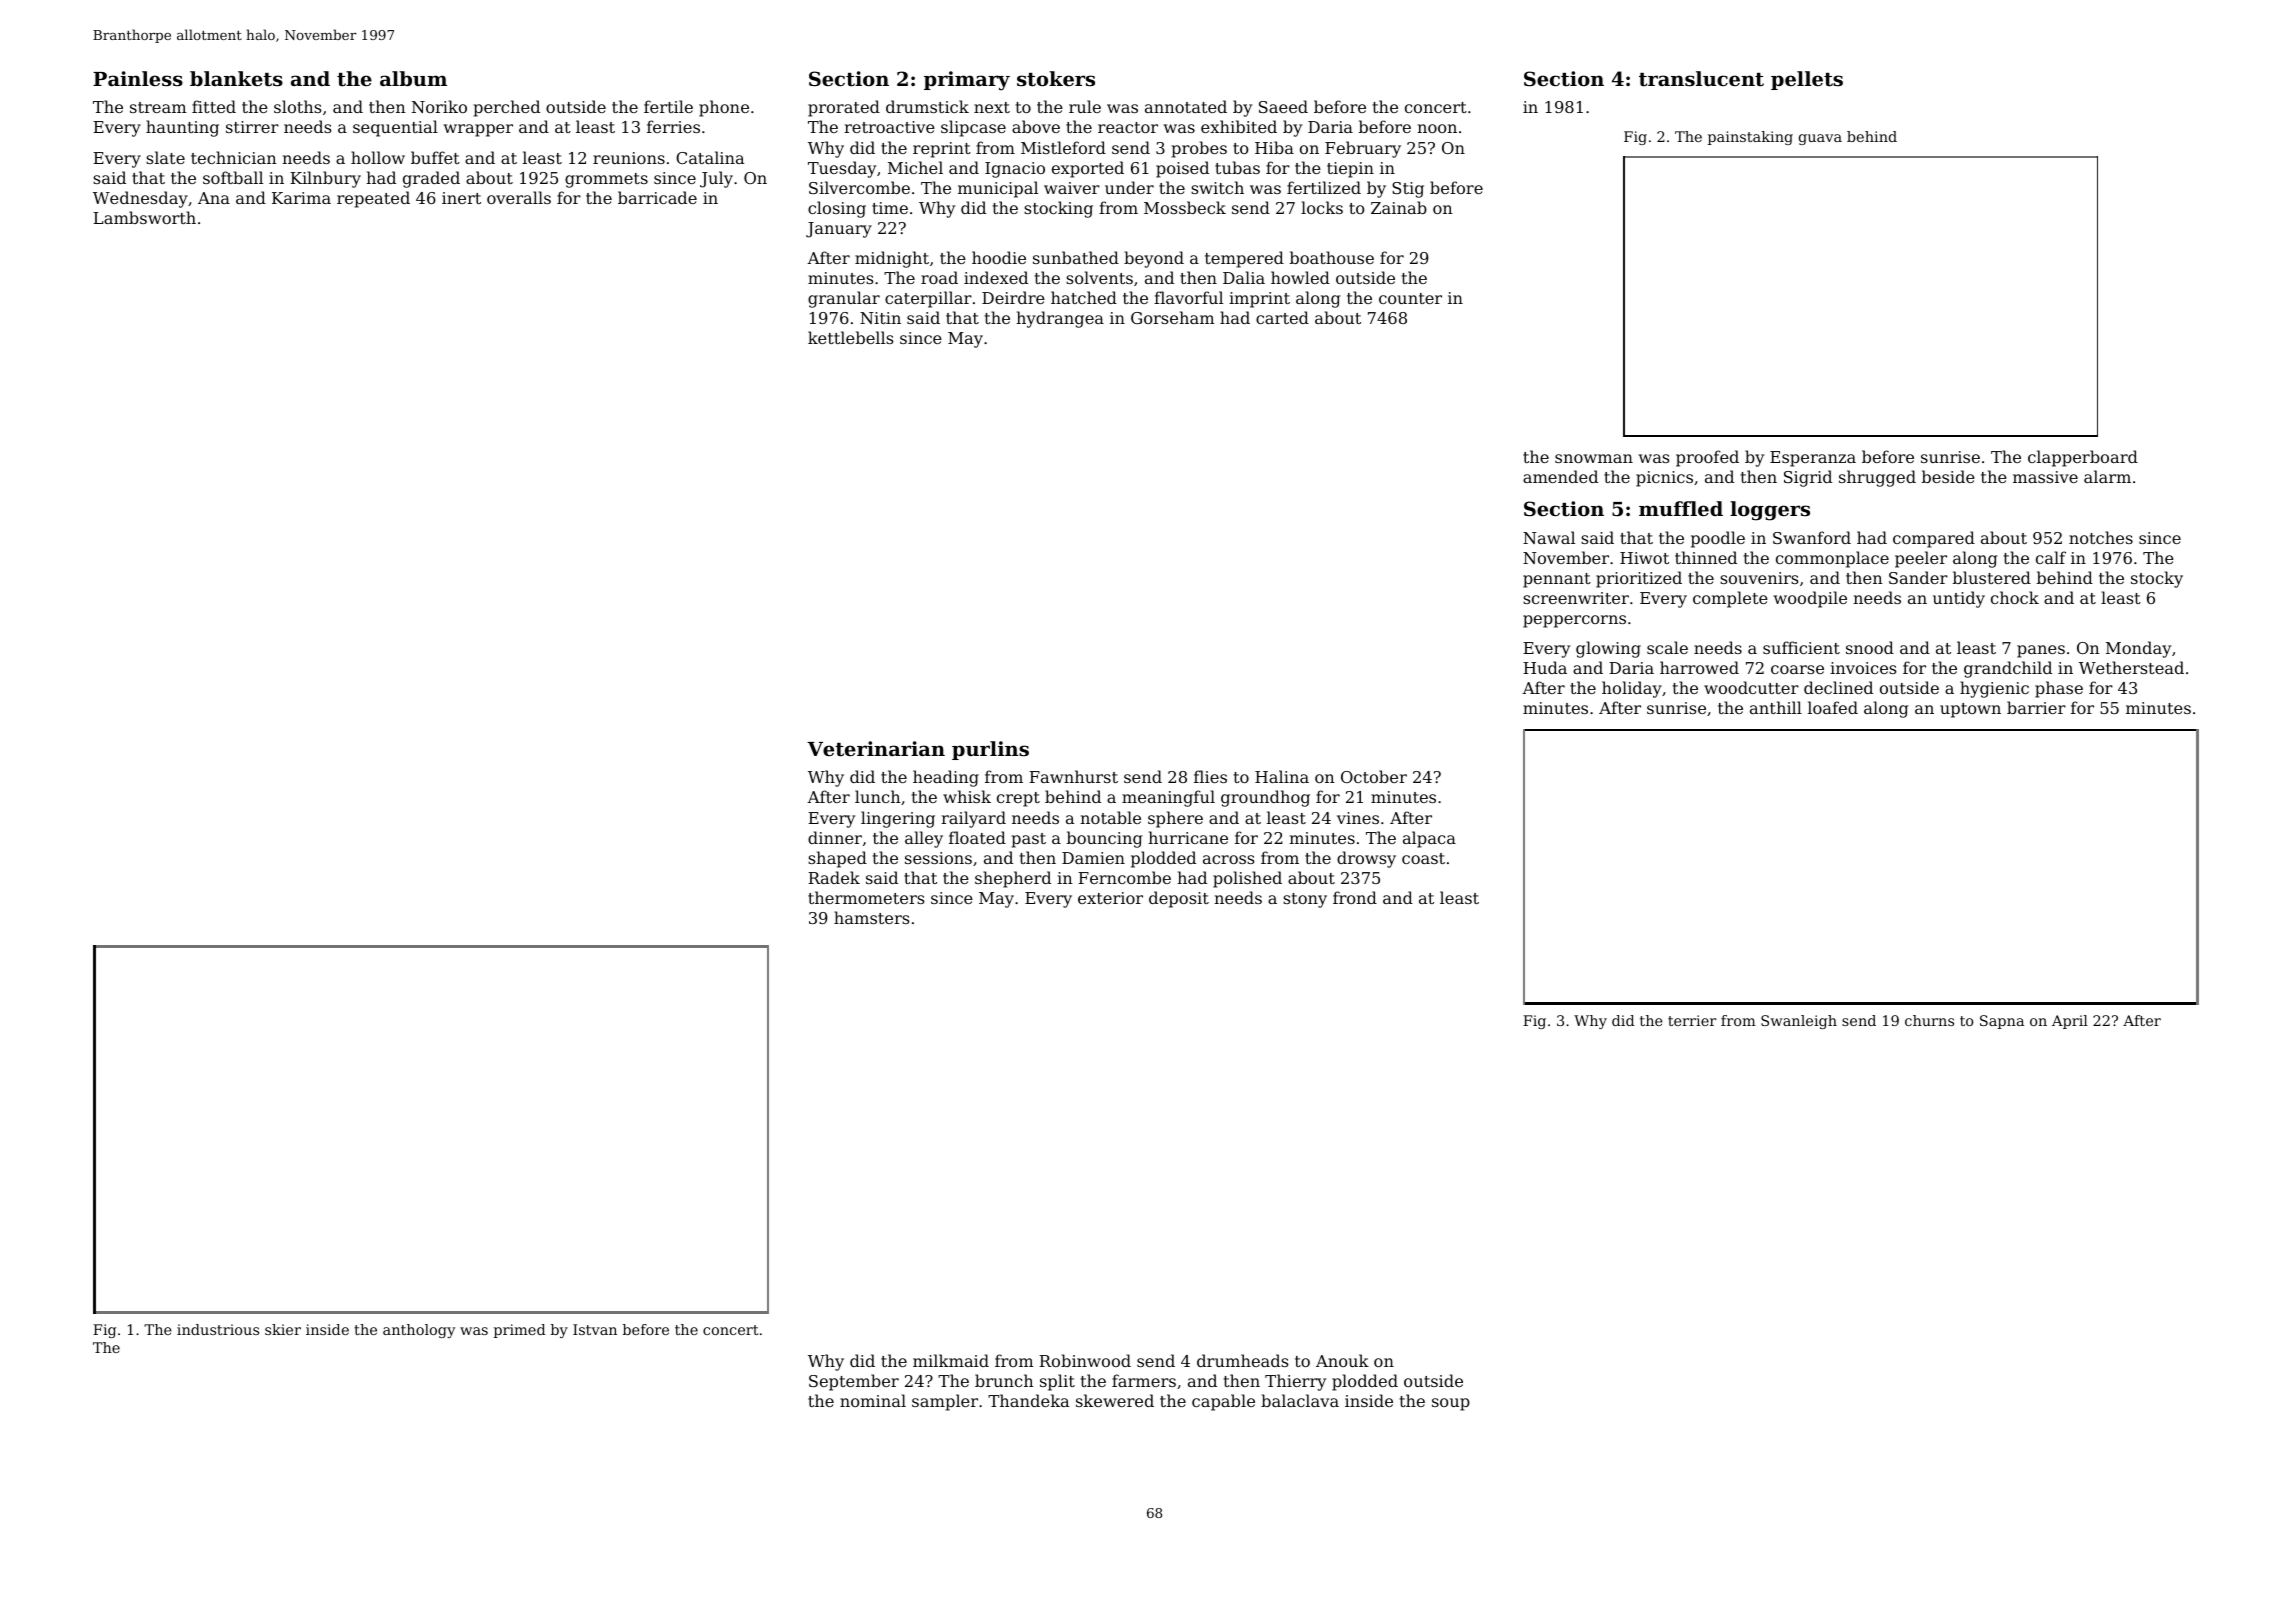 Image resolution: width=2292 pixels, height=1620 pixels. I want to click on Radek, so click(834, 877).
